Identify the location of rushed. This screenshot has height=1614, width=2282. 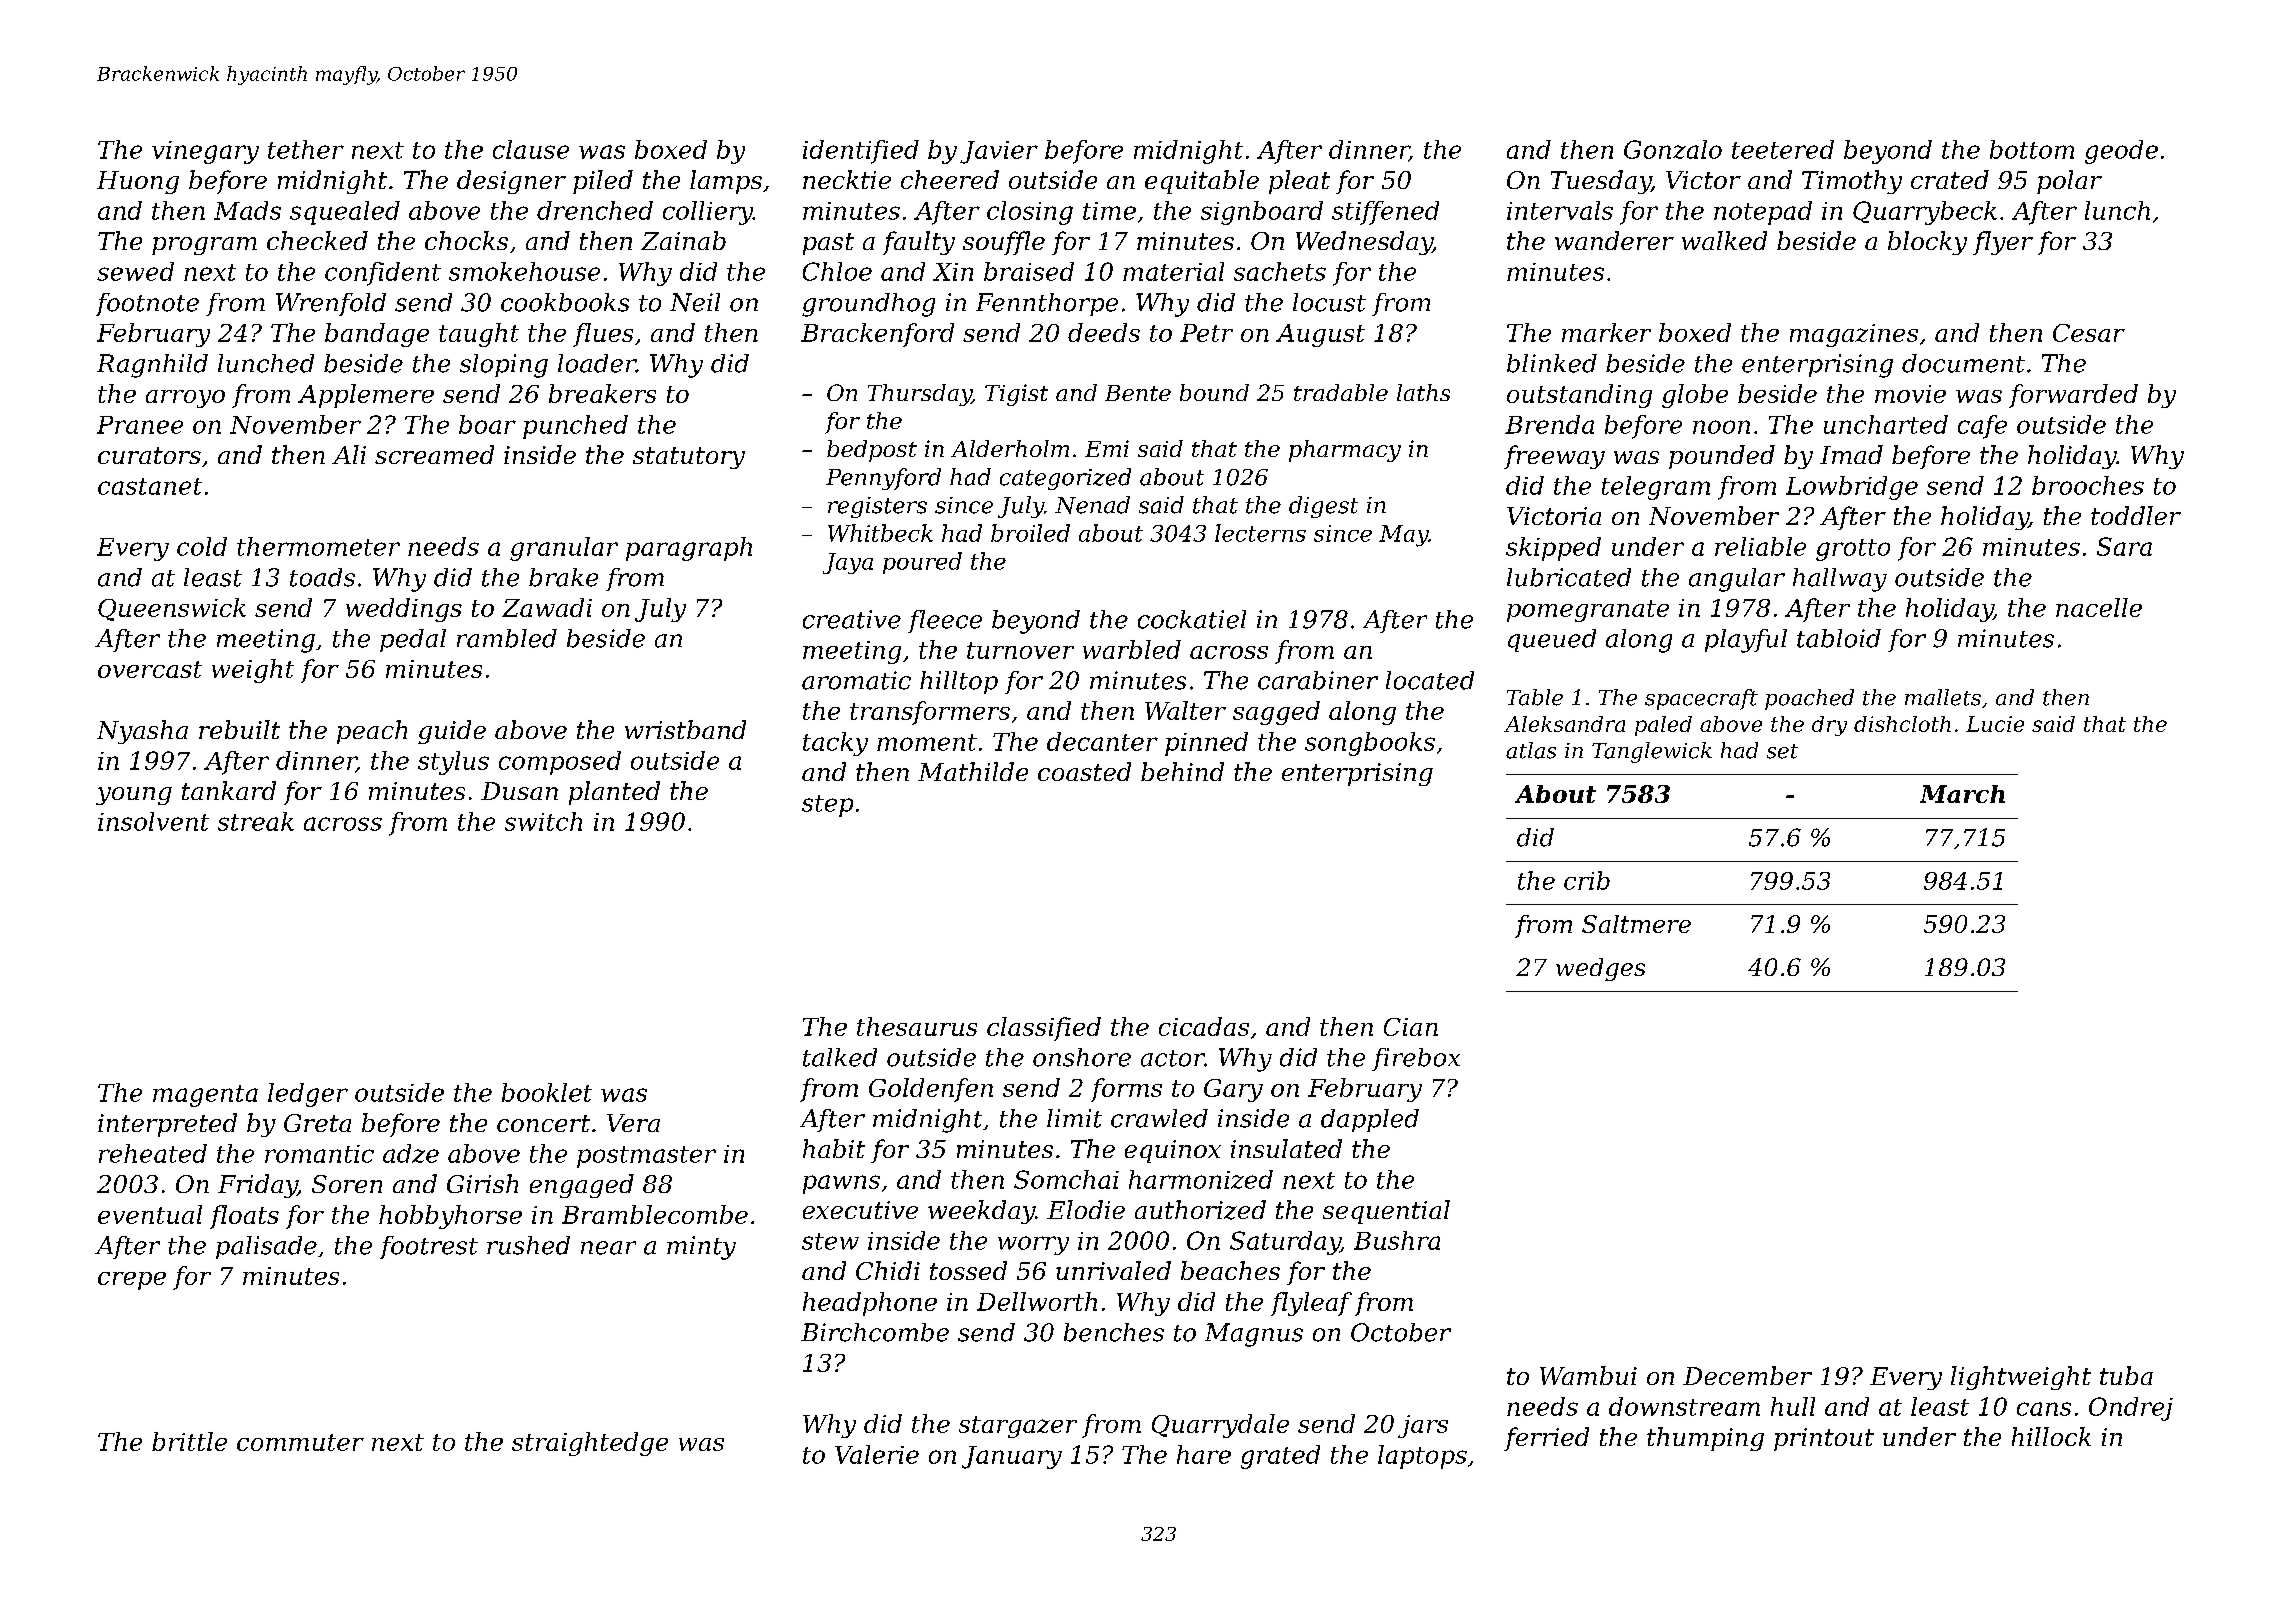
(528, 1245).
